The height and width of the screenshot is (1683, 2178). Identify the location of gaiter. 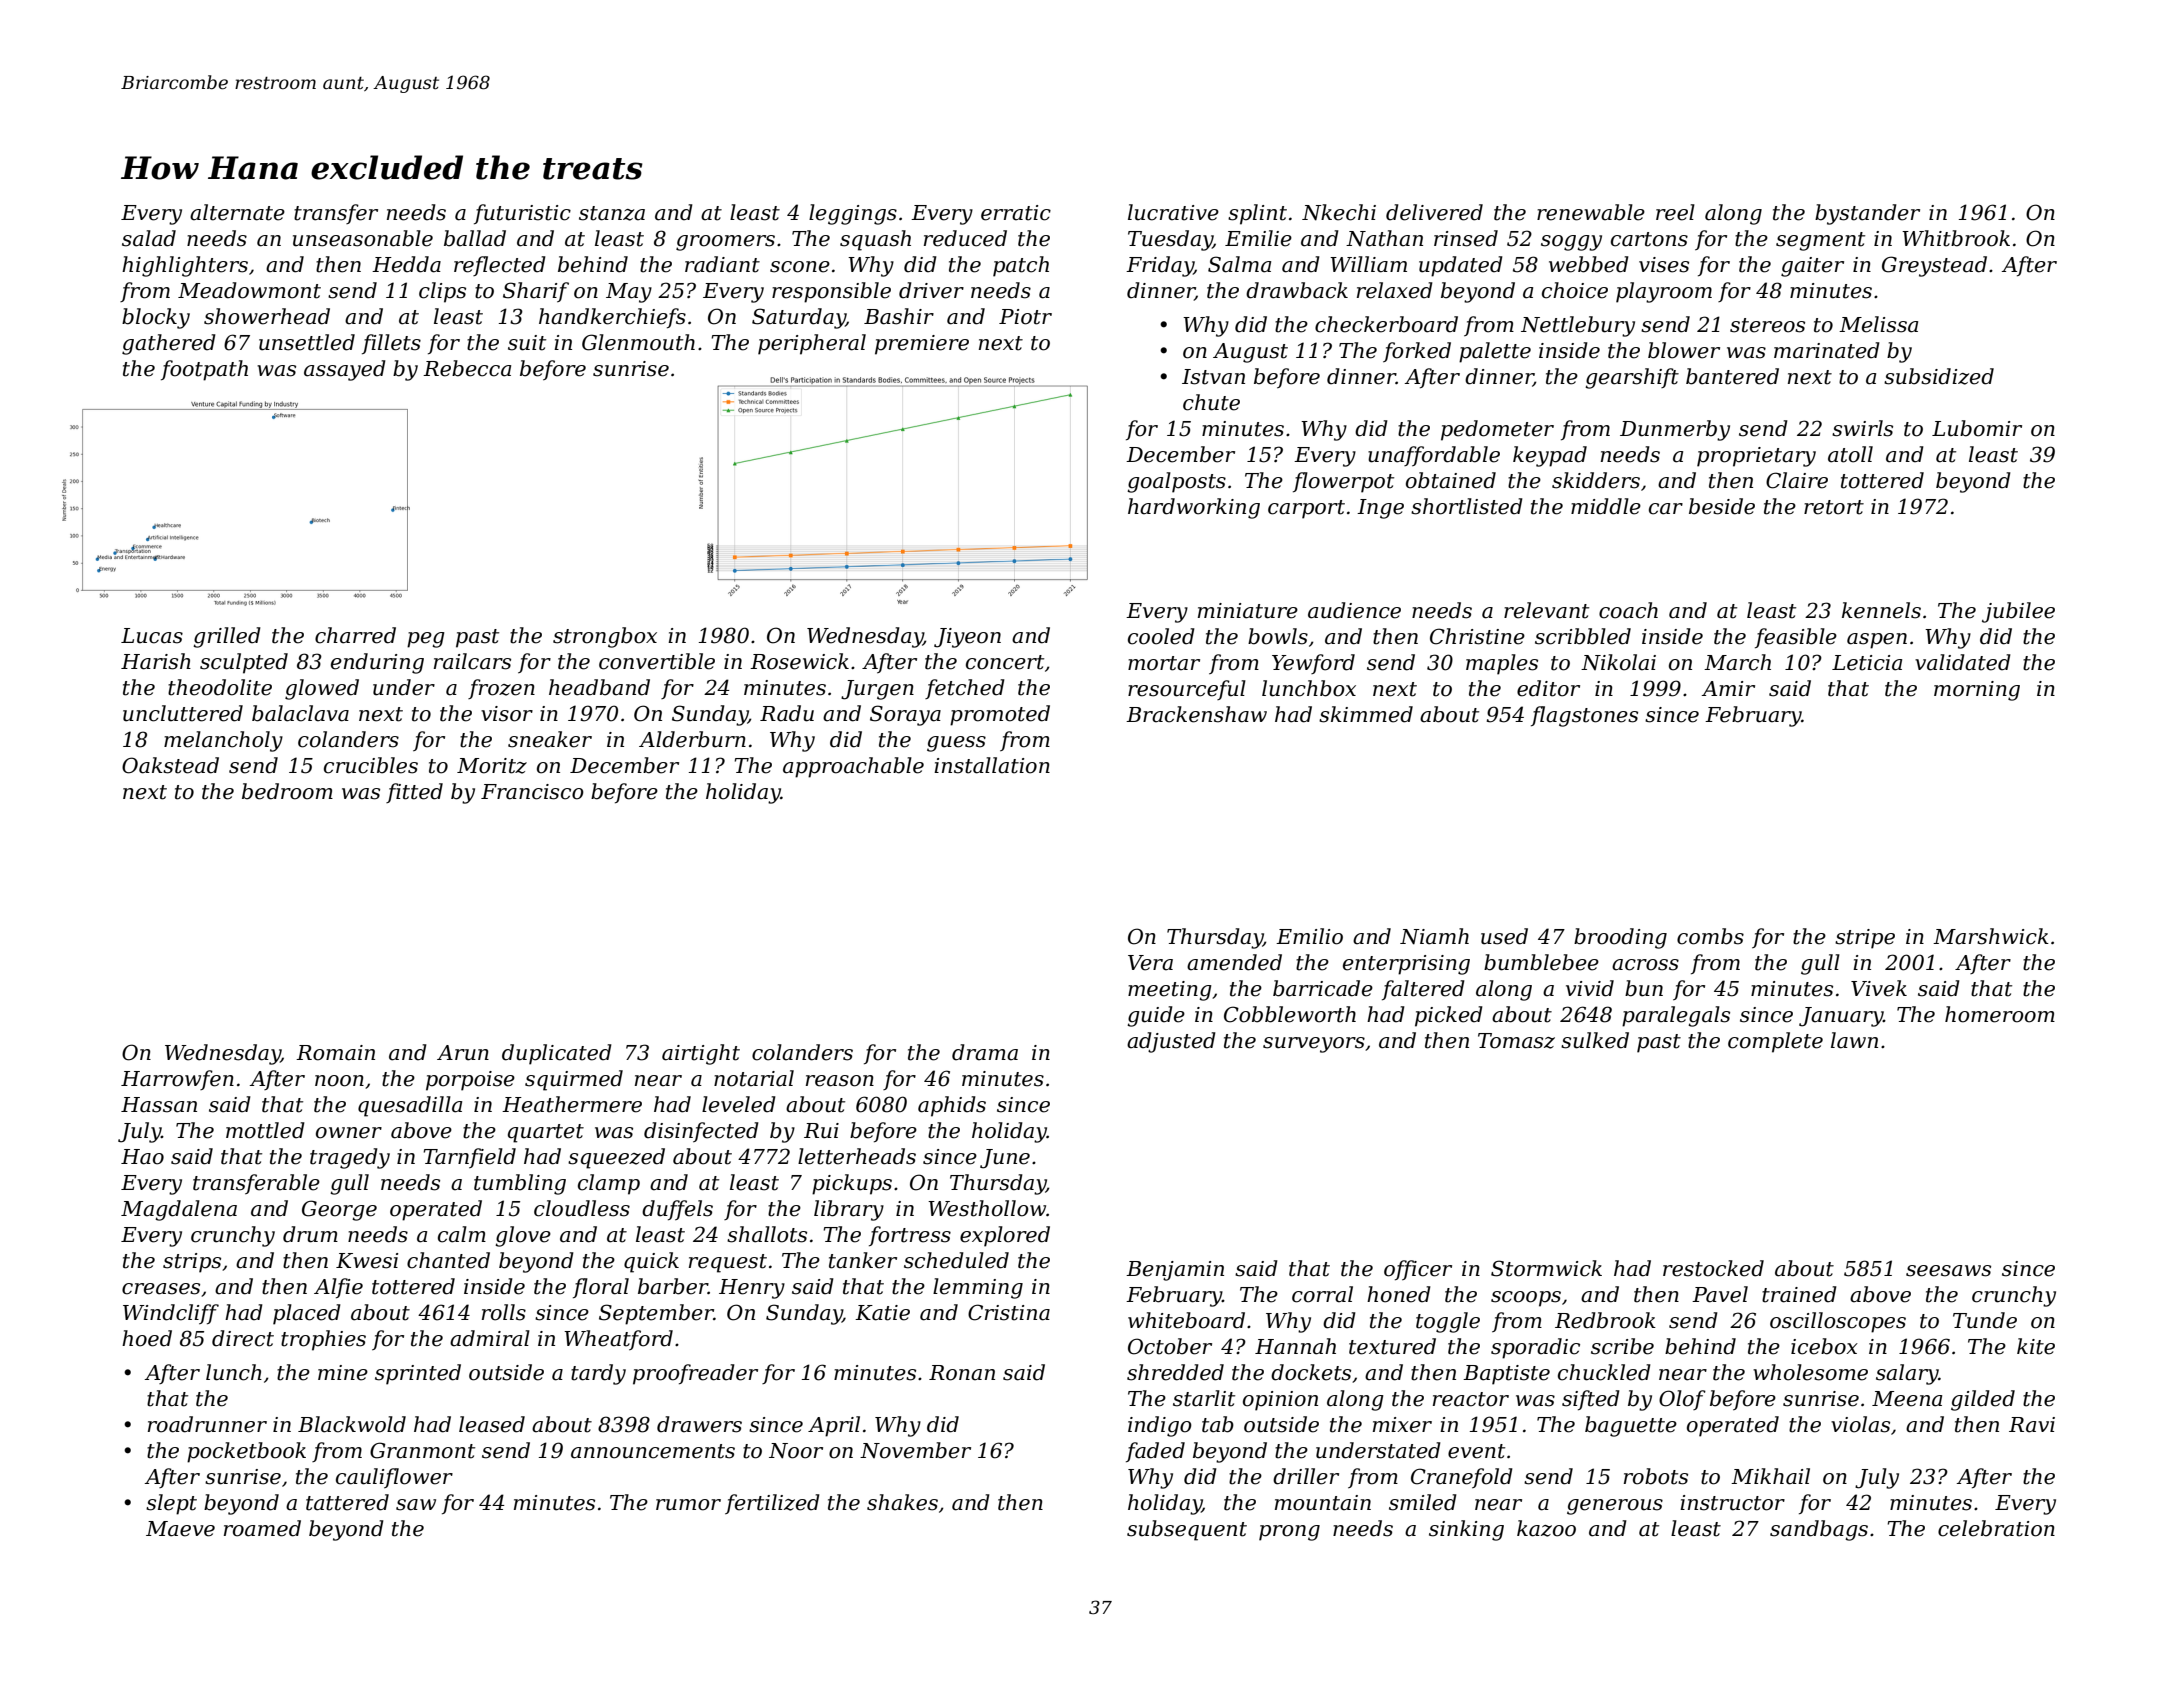
(1812, 267).
